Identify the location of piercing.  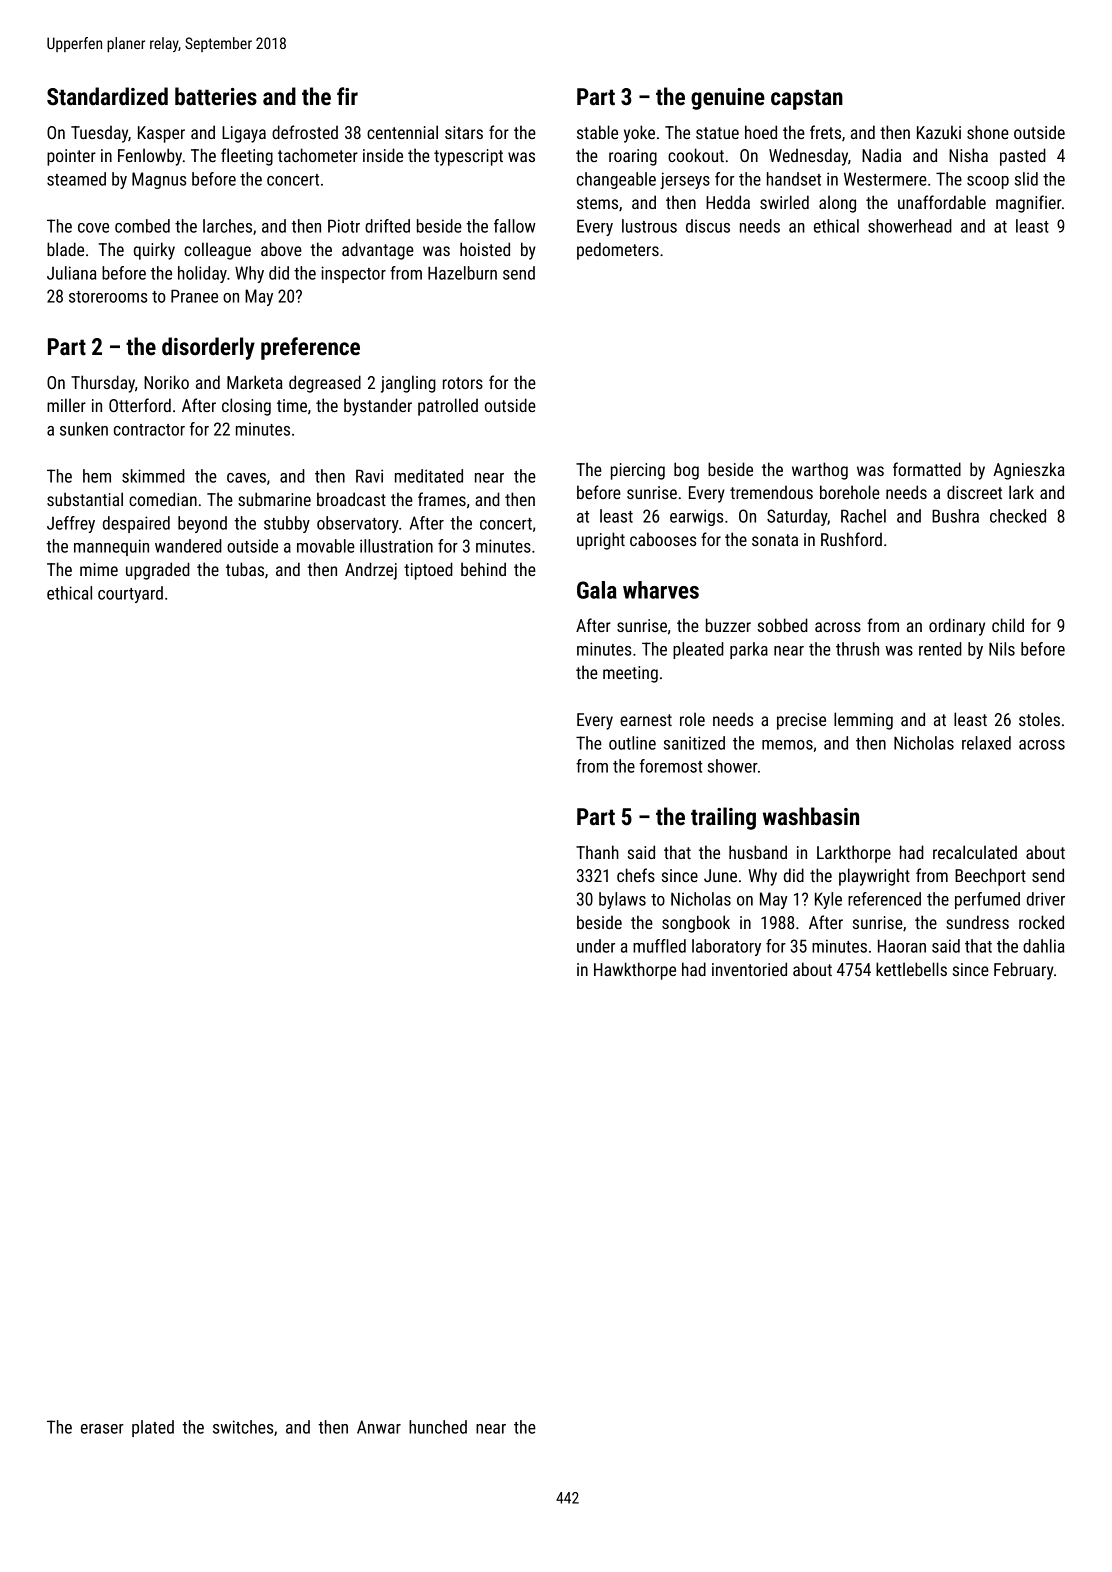
(638, 471).
